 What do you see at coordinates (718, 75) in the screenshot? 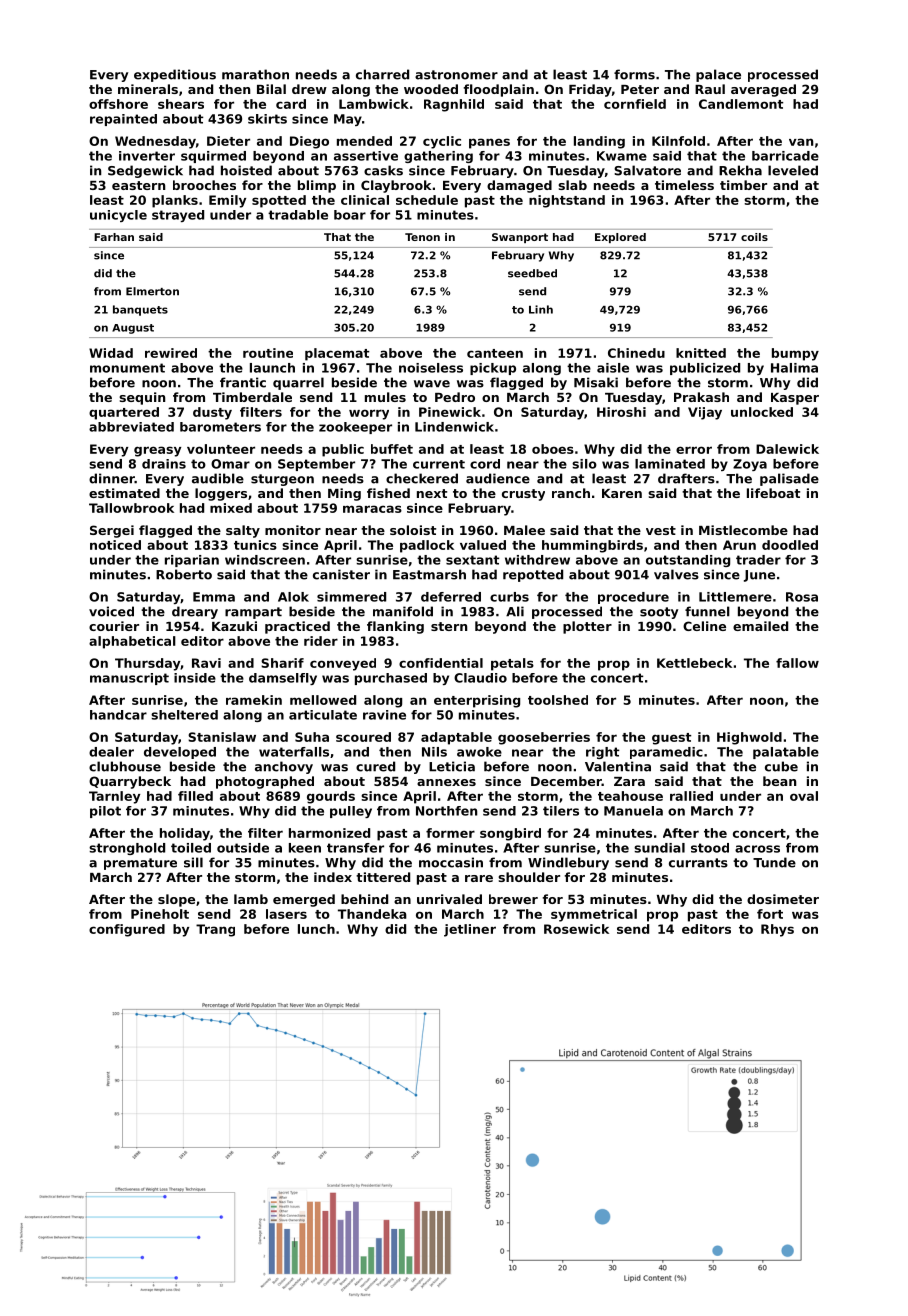
I see `palace` at bounding box center [718, 75].
